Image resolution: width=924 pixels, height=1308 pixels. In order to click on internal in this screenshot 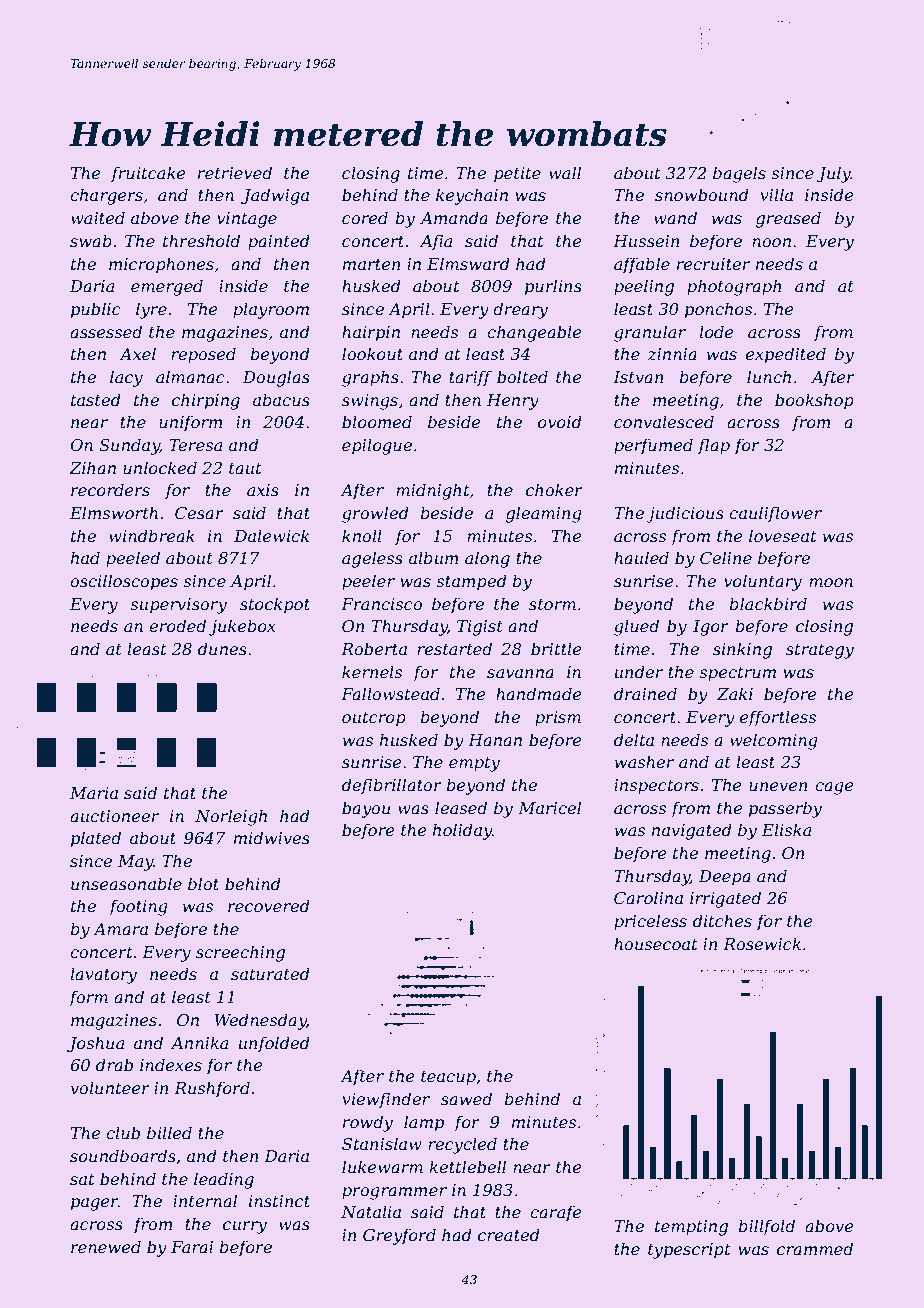, I will do `click(205, 1200)`.
